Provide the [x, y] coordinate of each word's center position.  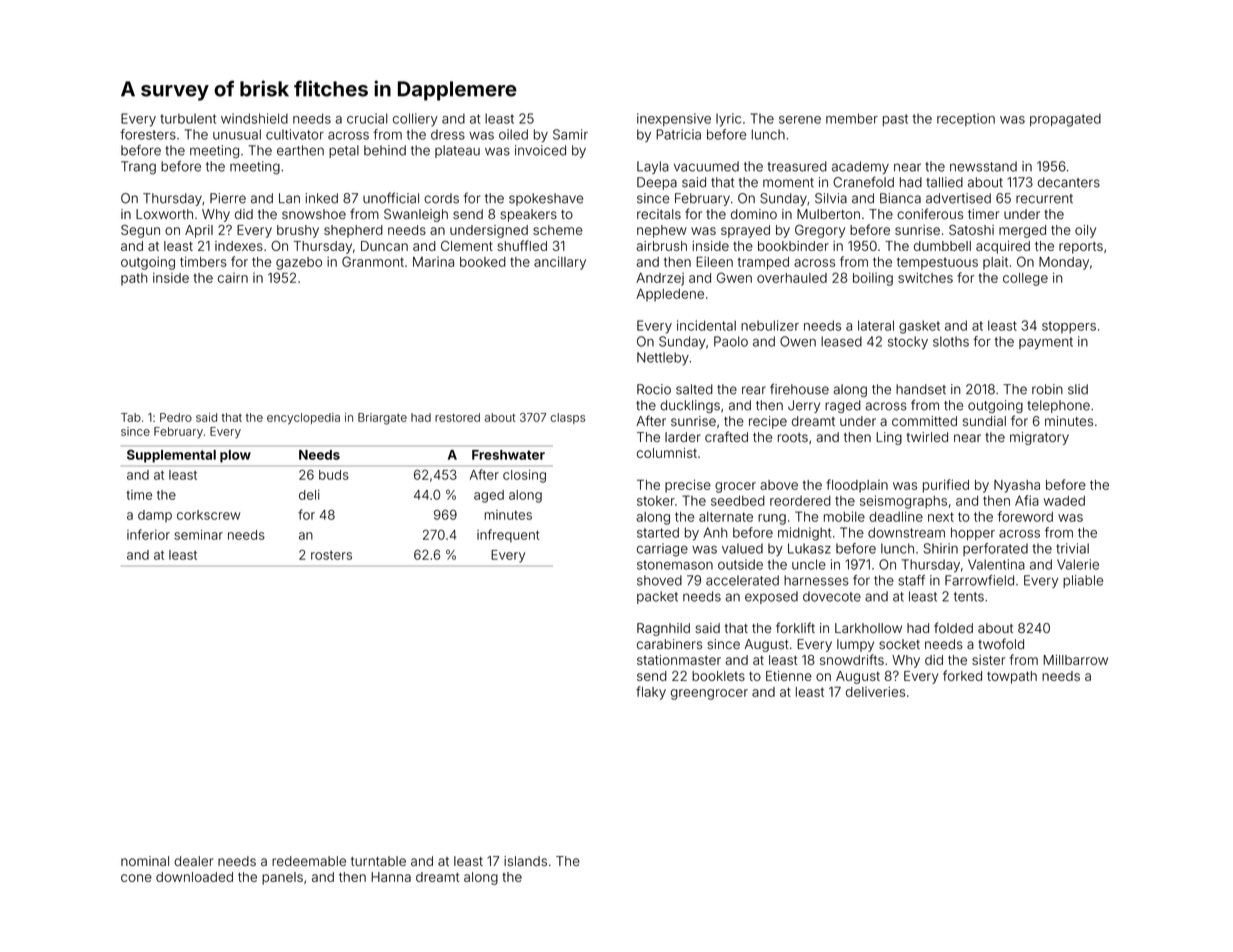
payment [1046, 343]
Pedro [176, 417]
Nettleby [663, 359]
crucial [367, 118]
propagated [1065, 120]
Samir [570, 134]
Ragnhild [663, 629]
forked [962, 675]
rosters [331, 555]
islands [525, 861]
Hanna [391, 877]
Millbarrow [1075, 660]
